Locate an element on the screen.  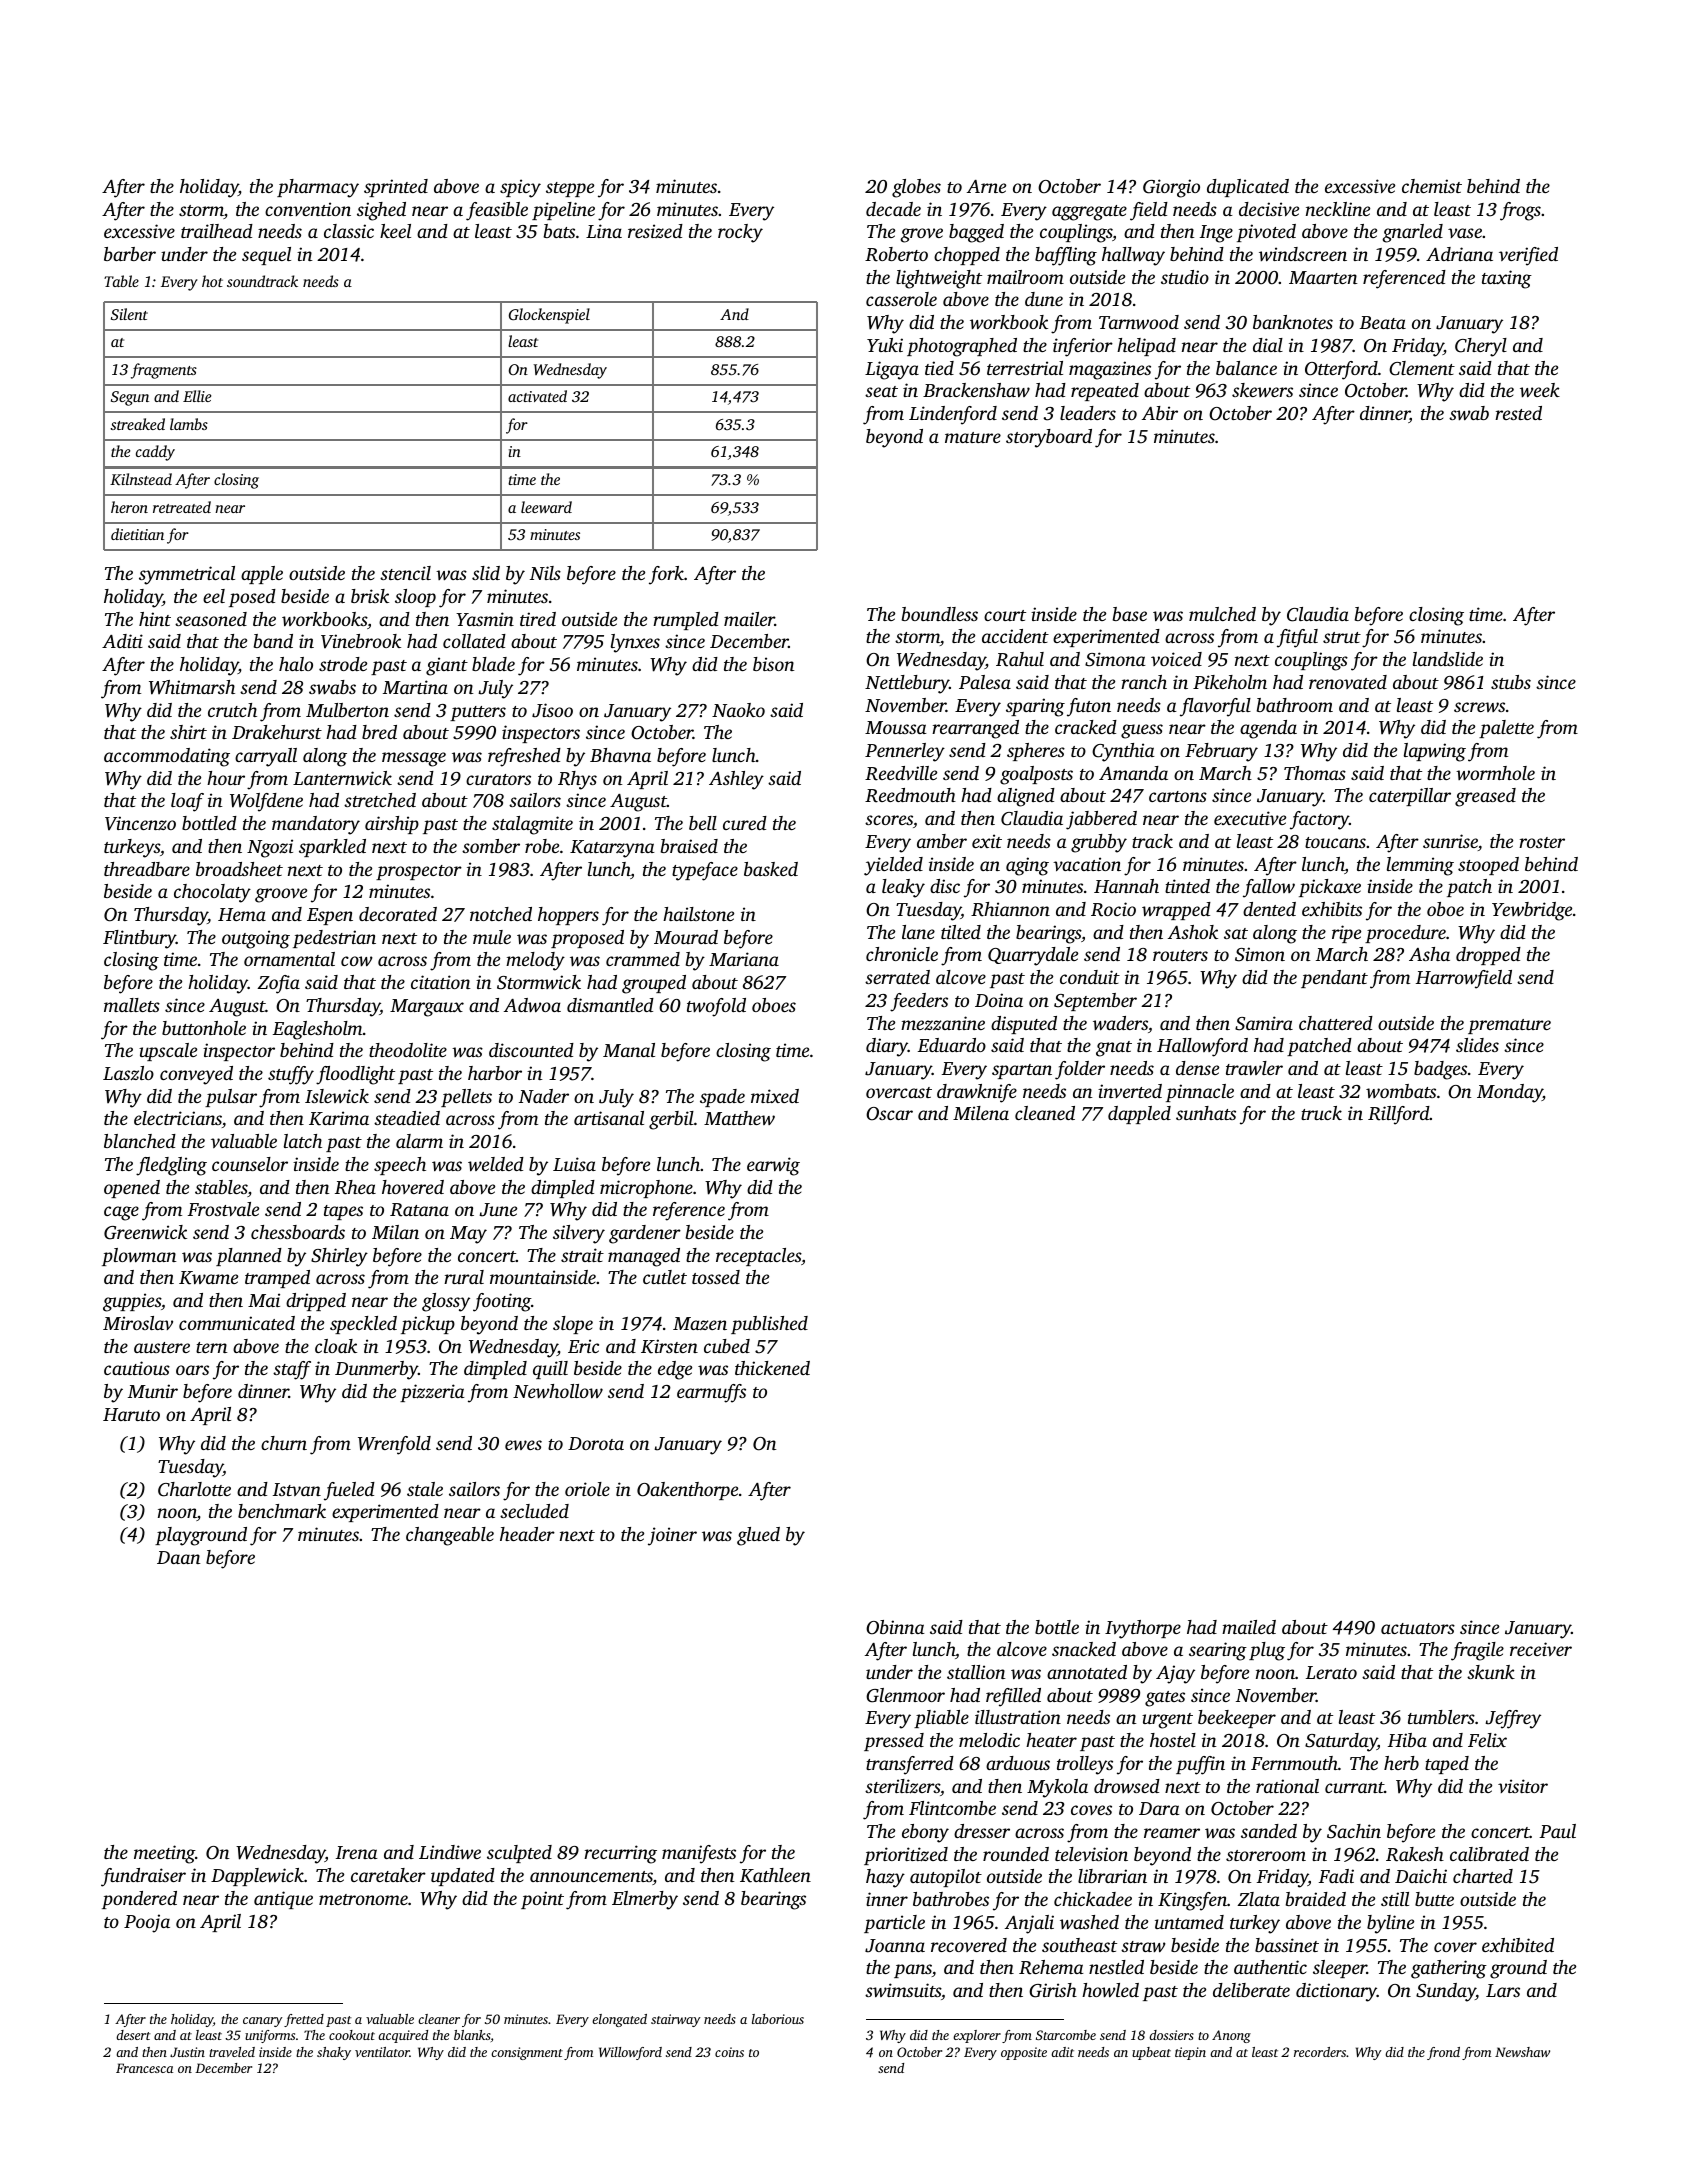
Monday is located at coordinates (1510, 1093).
